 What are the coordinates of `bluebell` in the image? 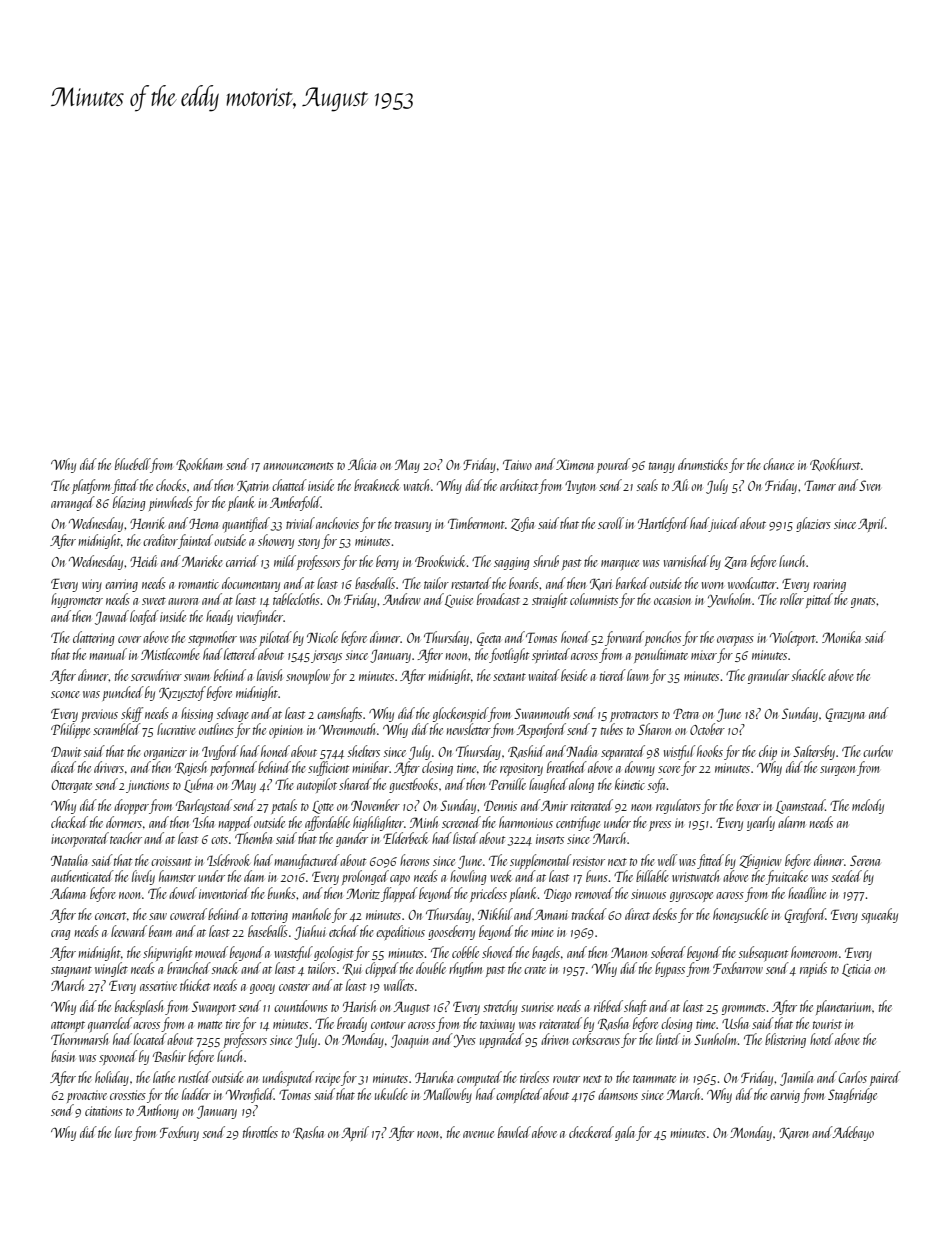 It's located at (132, 464).
